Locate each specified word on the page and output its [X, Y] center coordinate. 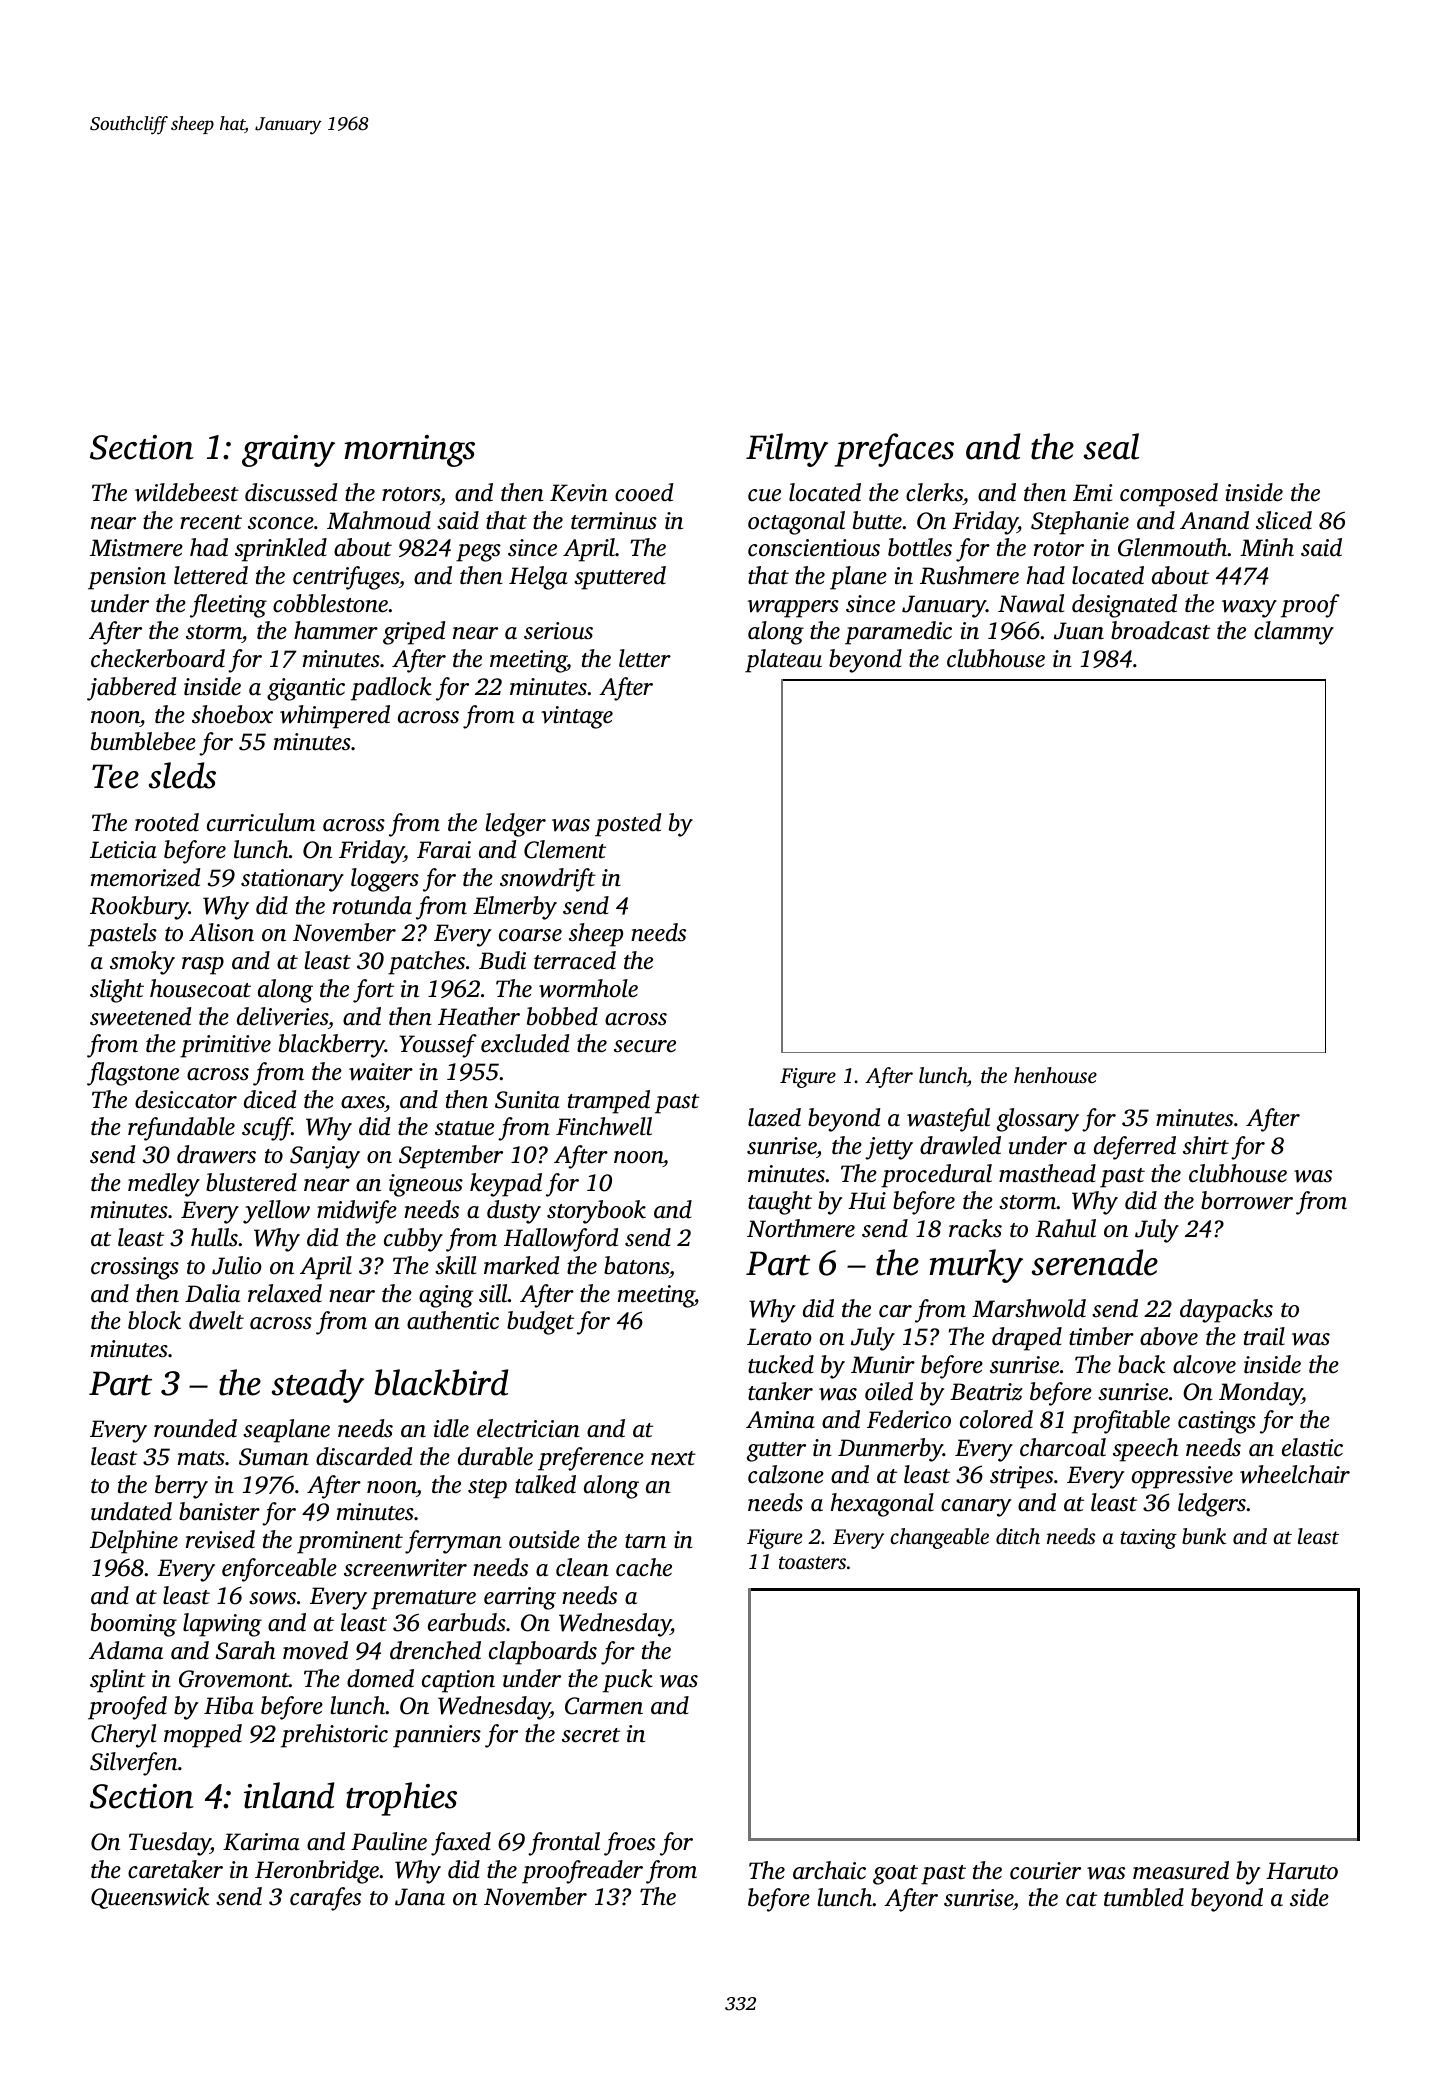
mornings [409, 451]
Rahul [1065, 1228]
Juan [1079, 631]
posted [628, 825]
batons [636, 1265]
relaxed [285, 1293]
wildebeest [187, 492]
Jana [420, 1897]
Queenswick [150, 1898]
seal [1111, 446]
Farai [444, 850]
